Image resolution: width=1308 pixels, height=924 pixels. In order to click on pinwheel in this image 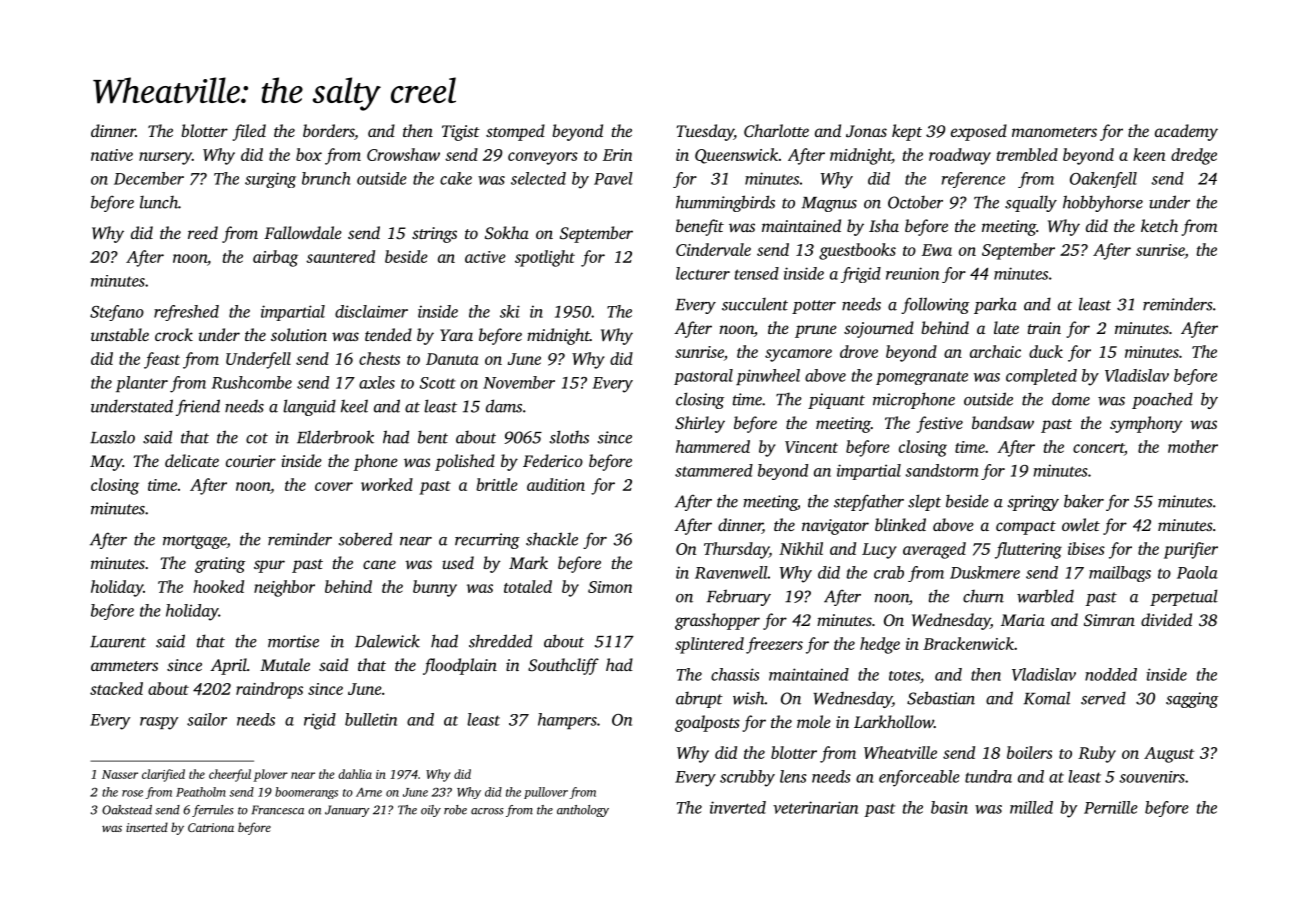, I will do `click(768, 377)`.
